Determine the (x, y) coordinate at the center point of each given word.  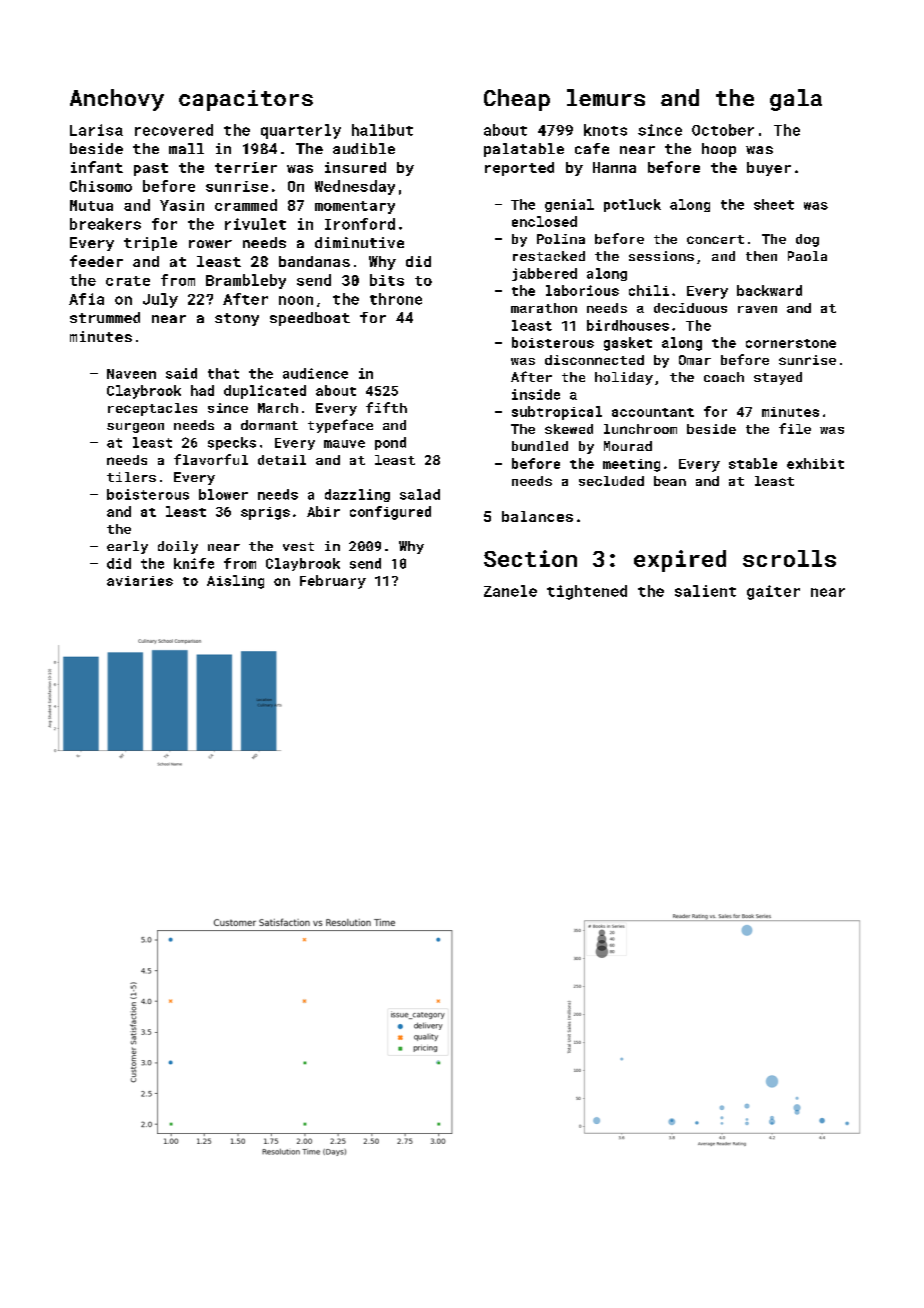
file (795, 428)
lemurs (606, 97)
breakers (105, 224)
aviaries (140, 581)
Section (530, 558)
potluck (632, 205)
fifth (386, 407)
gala (796, 100)
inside (536, 394)
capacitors (246, 100)
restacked (549, 256)
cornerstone (791, 343)
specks (232, 443)
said (181, 373)
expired (680, 561)
